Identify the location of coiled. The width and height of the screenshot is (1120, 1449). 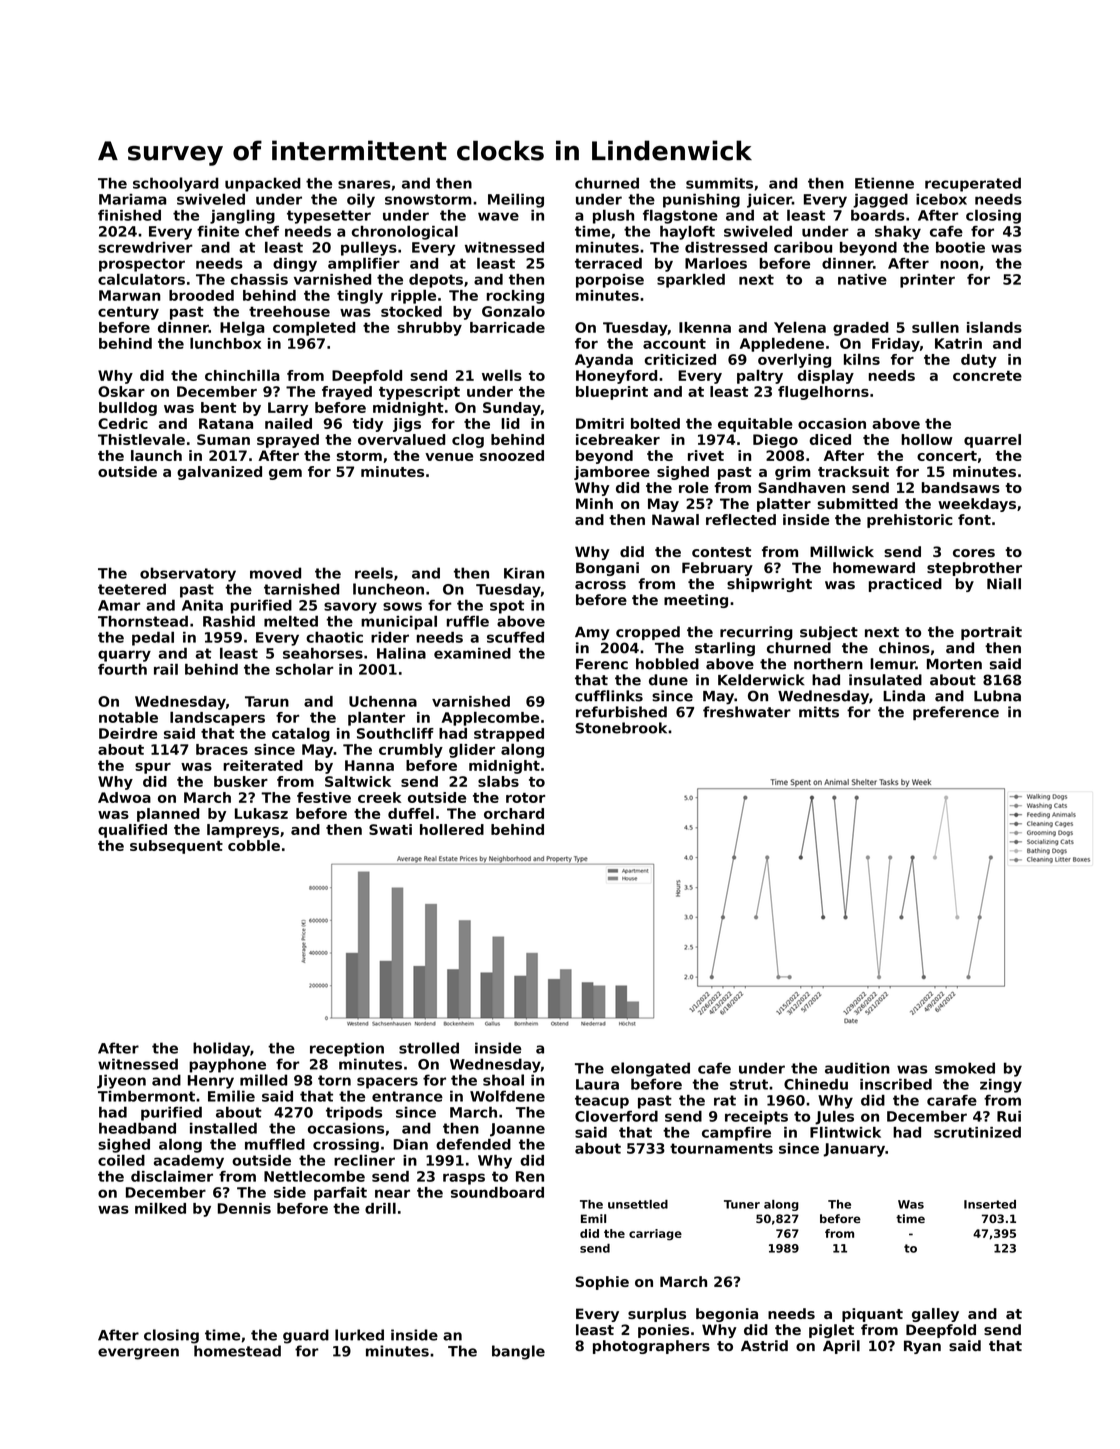
(121, 1160).
